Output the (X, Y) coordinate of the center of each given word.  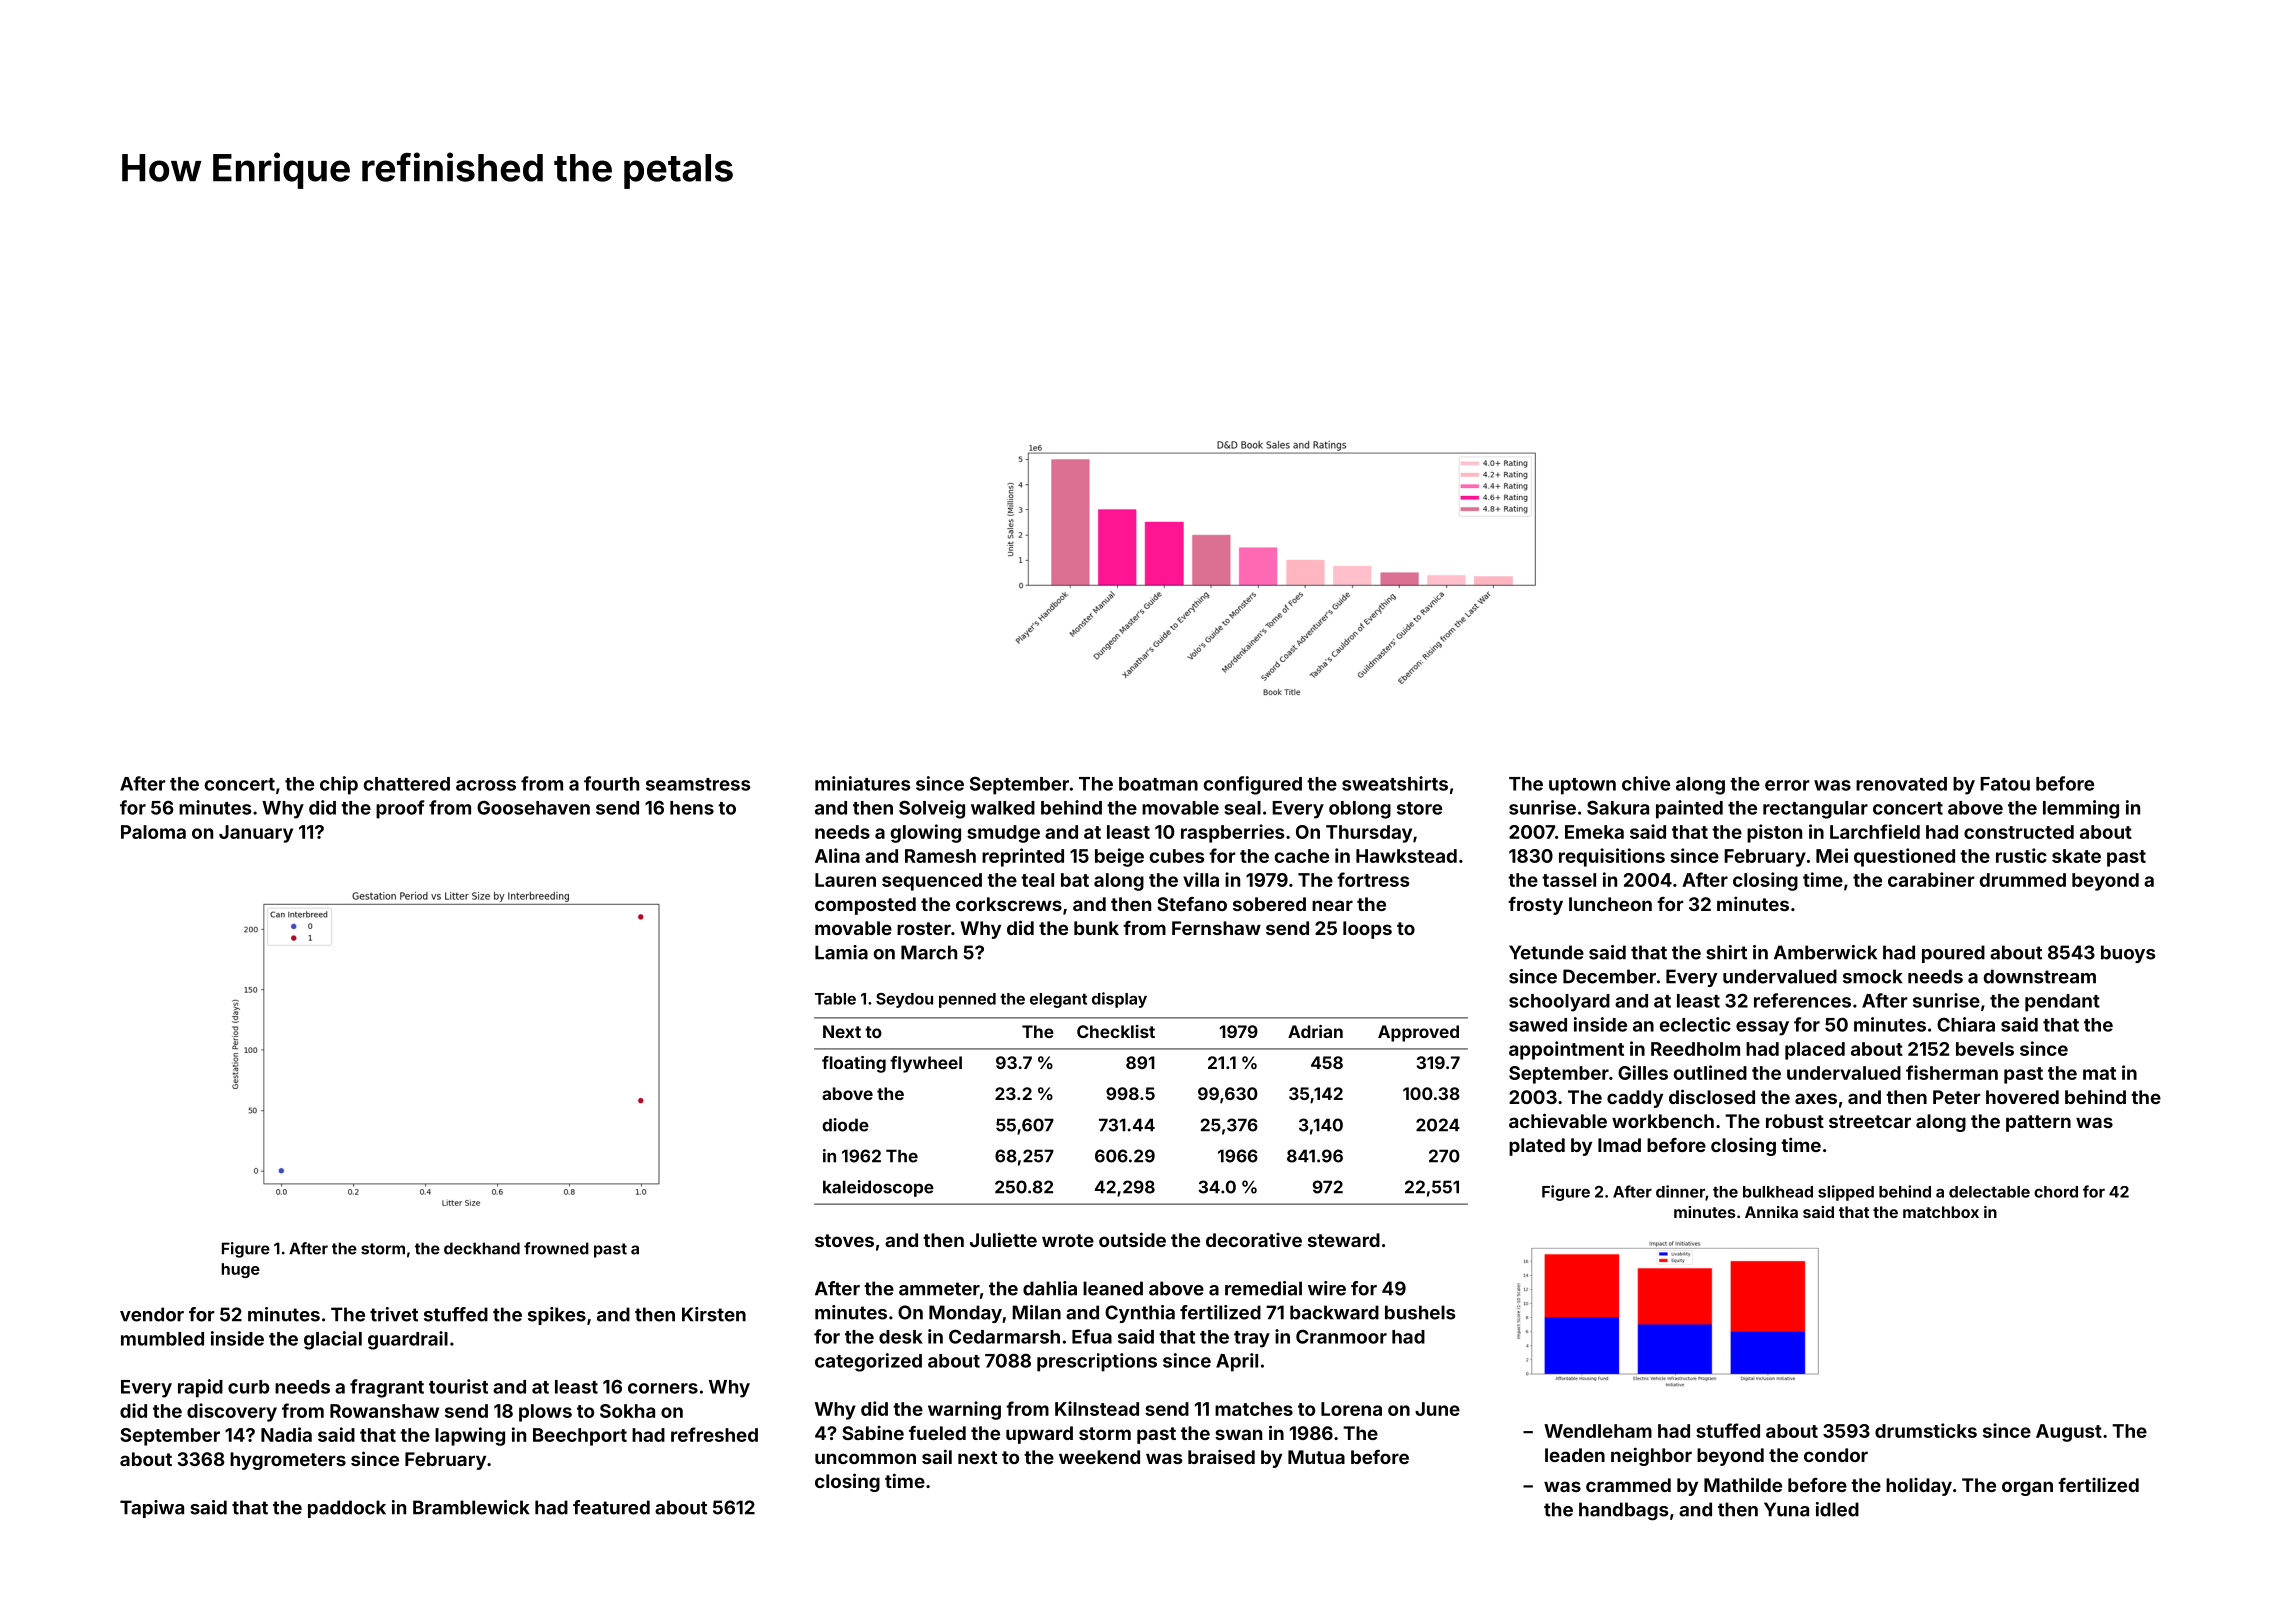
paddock (347, 1509)
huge (240, 1270)
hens (692, 808)
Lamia (841, 952)
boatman (1158, 784)
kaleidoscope (878, 1188)
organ (2027, 1488)
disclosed (1712, 1096)
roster (924, 928)
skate (2076, 856)
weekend (1099, 1457)
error (1787, 785)
